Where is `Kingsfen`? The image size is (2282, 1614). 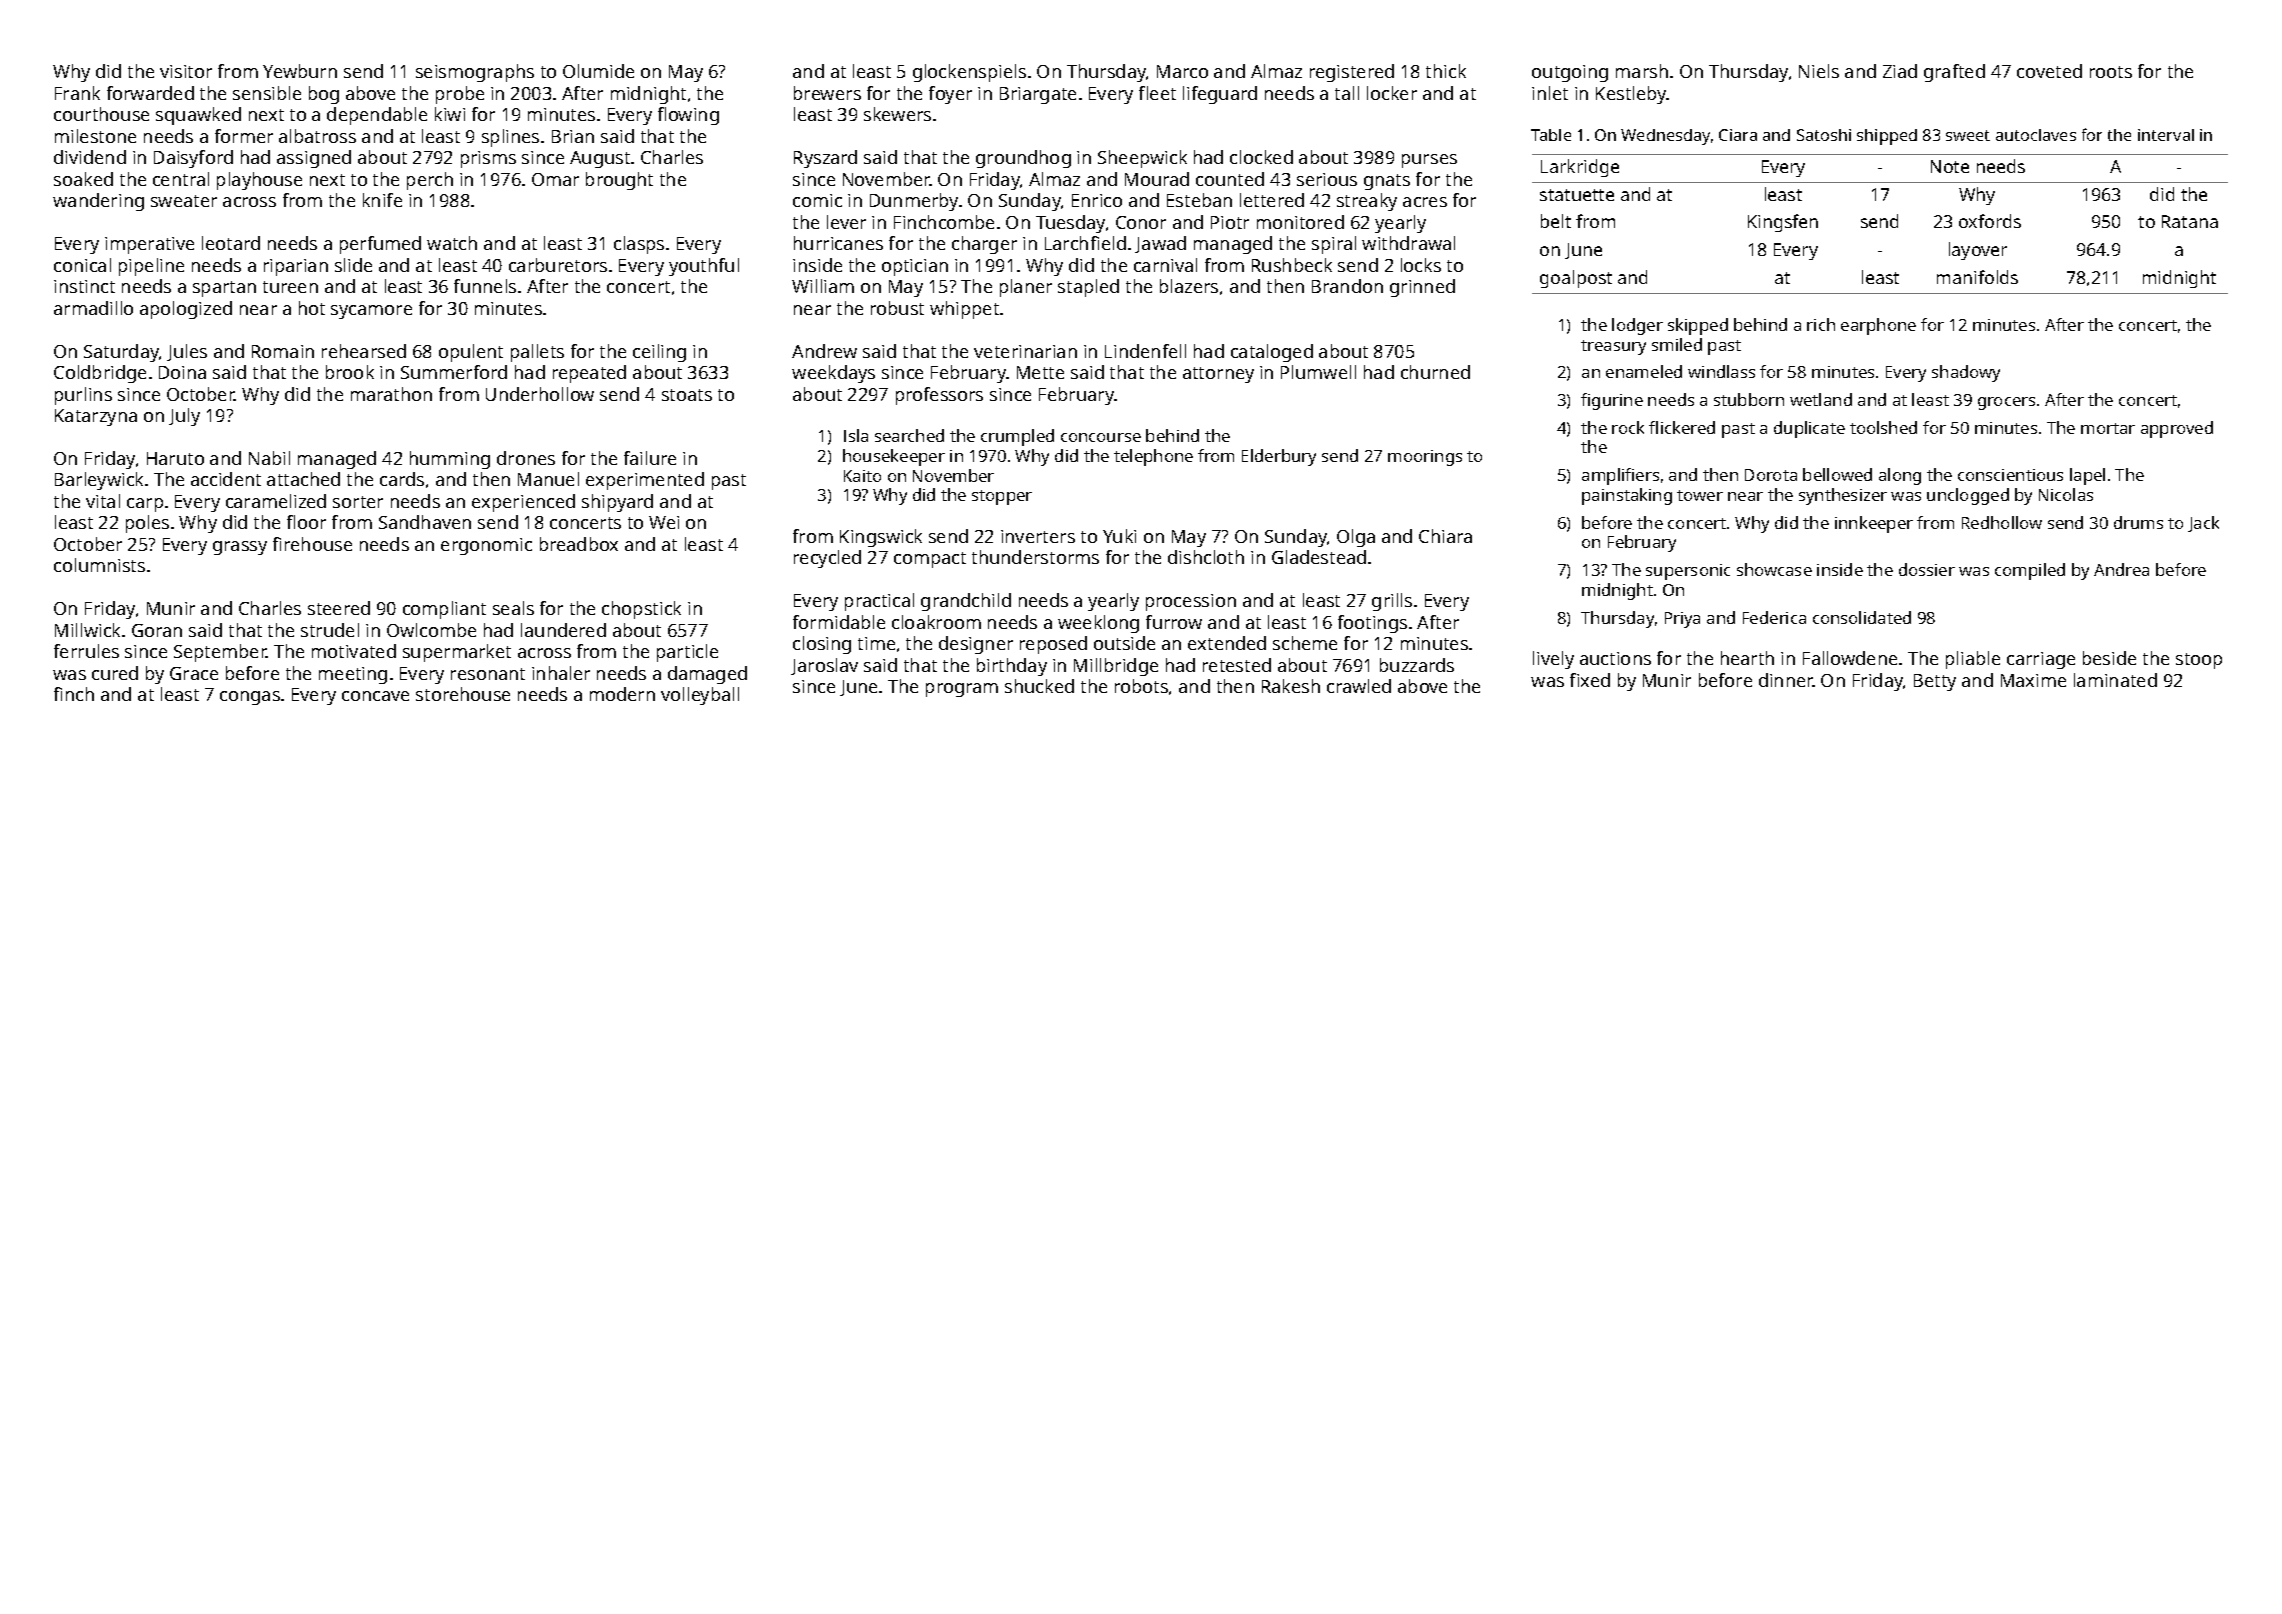
Kingsfen is located at coordinates (1783, 223).
